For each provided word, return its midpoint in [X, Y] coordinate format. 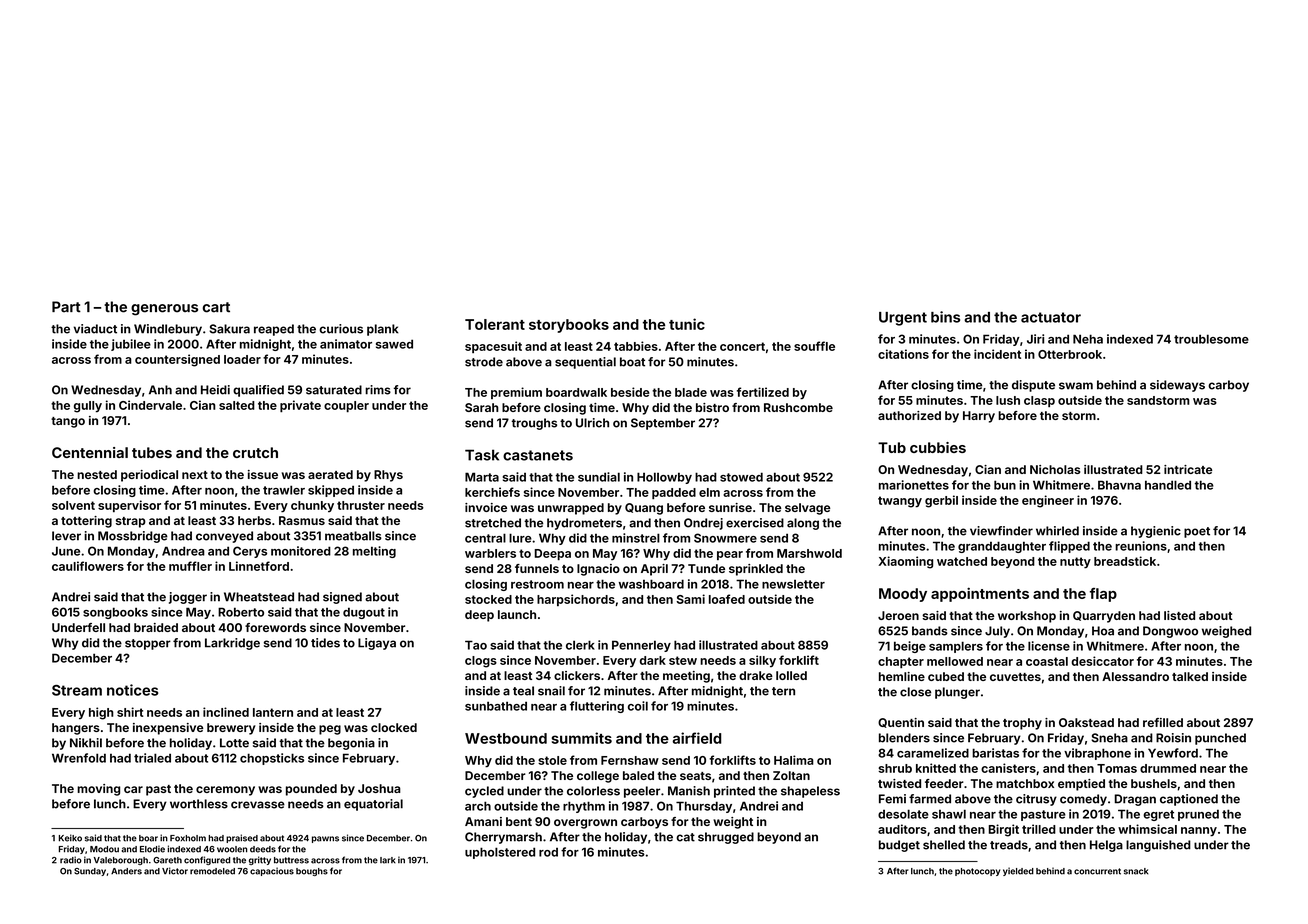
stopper [148, 644]
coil [638, 706]
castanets [538, 455]
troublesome [1211, 339]
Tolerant [495, 324]
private [300, 406]
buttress [291, 860]
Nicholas [1055, 469]
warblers [490, 553]
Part [66, 307]
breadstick [1125, 561]
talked [1190, 676]
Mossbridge [133, 537]
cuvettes [1015, 677]
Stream [77, 690]
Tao [476, 645]
